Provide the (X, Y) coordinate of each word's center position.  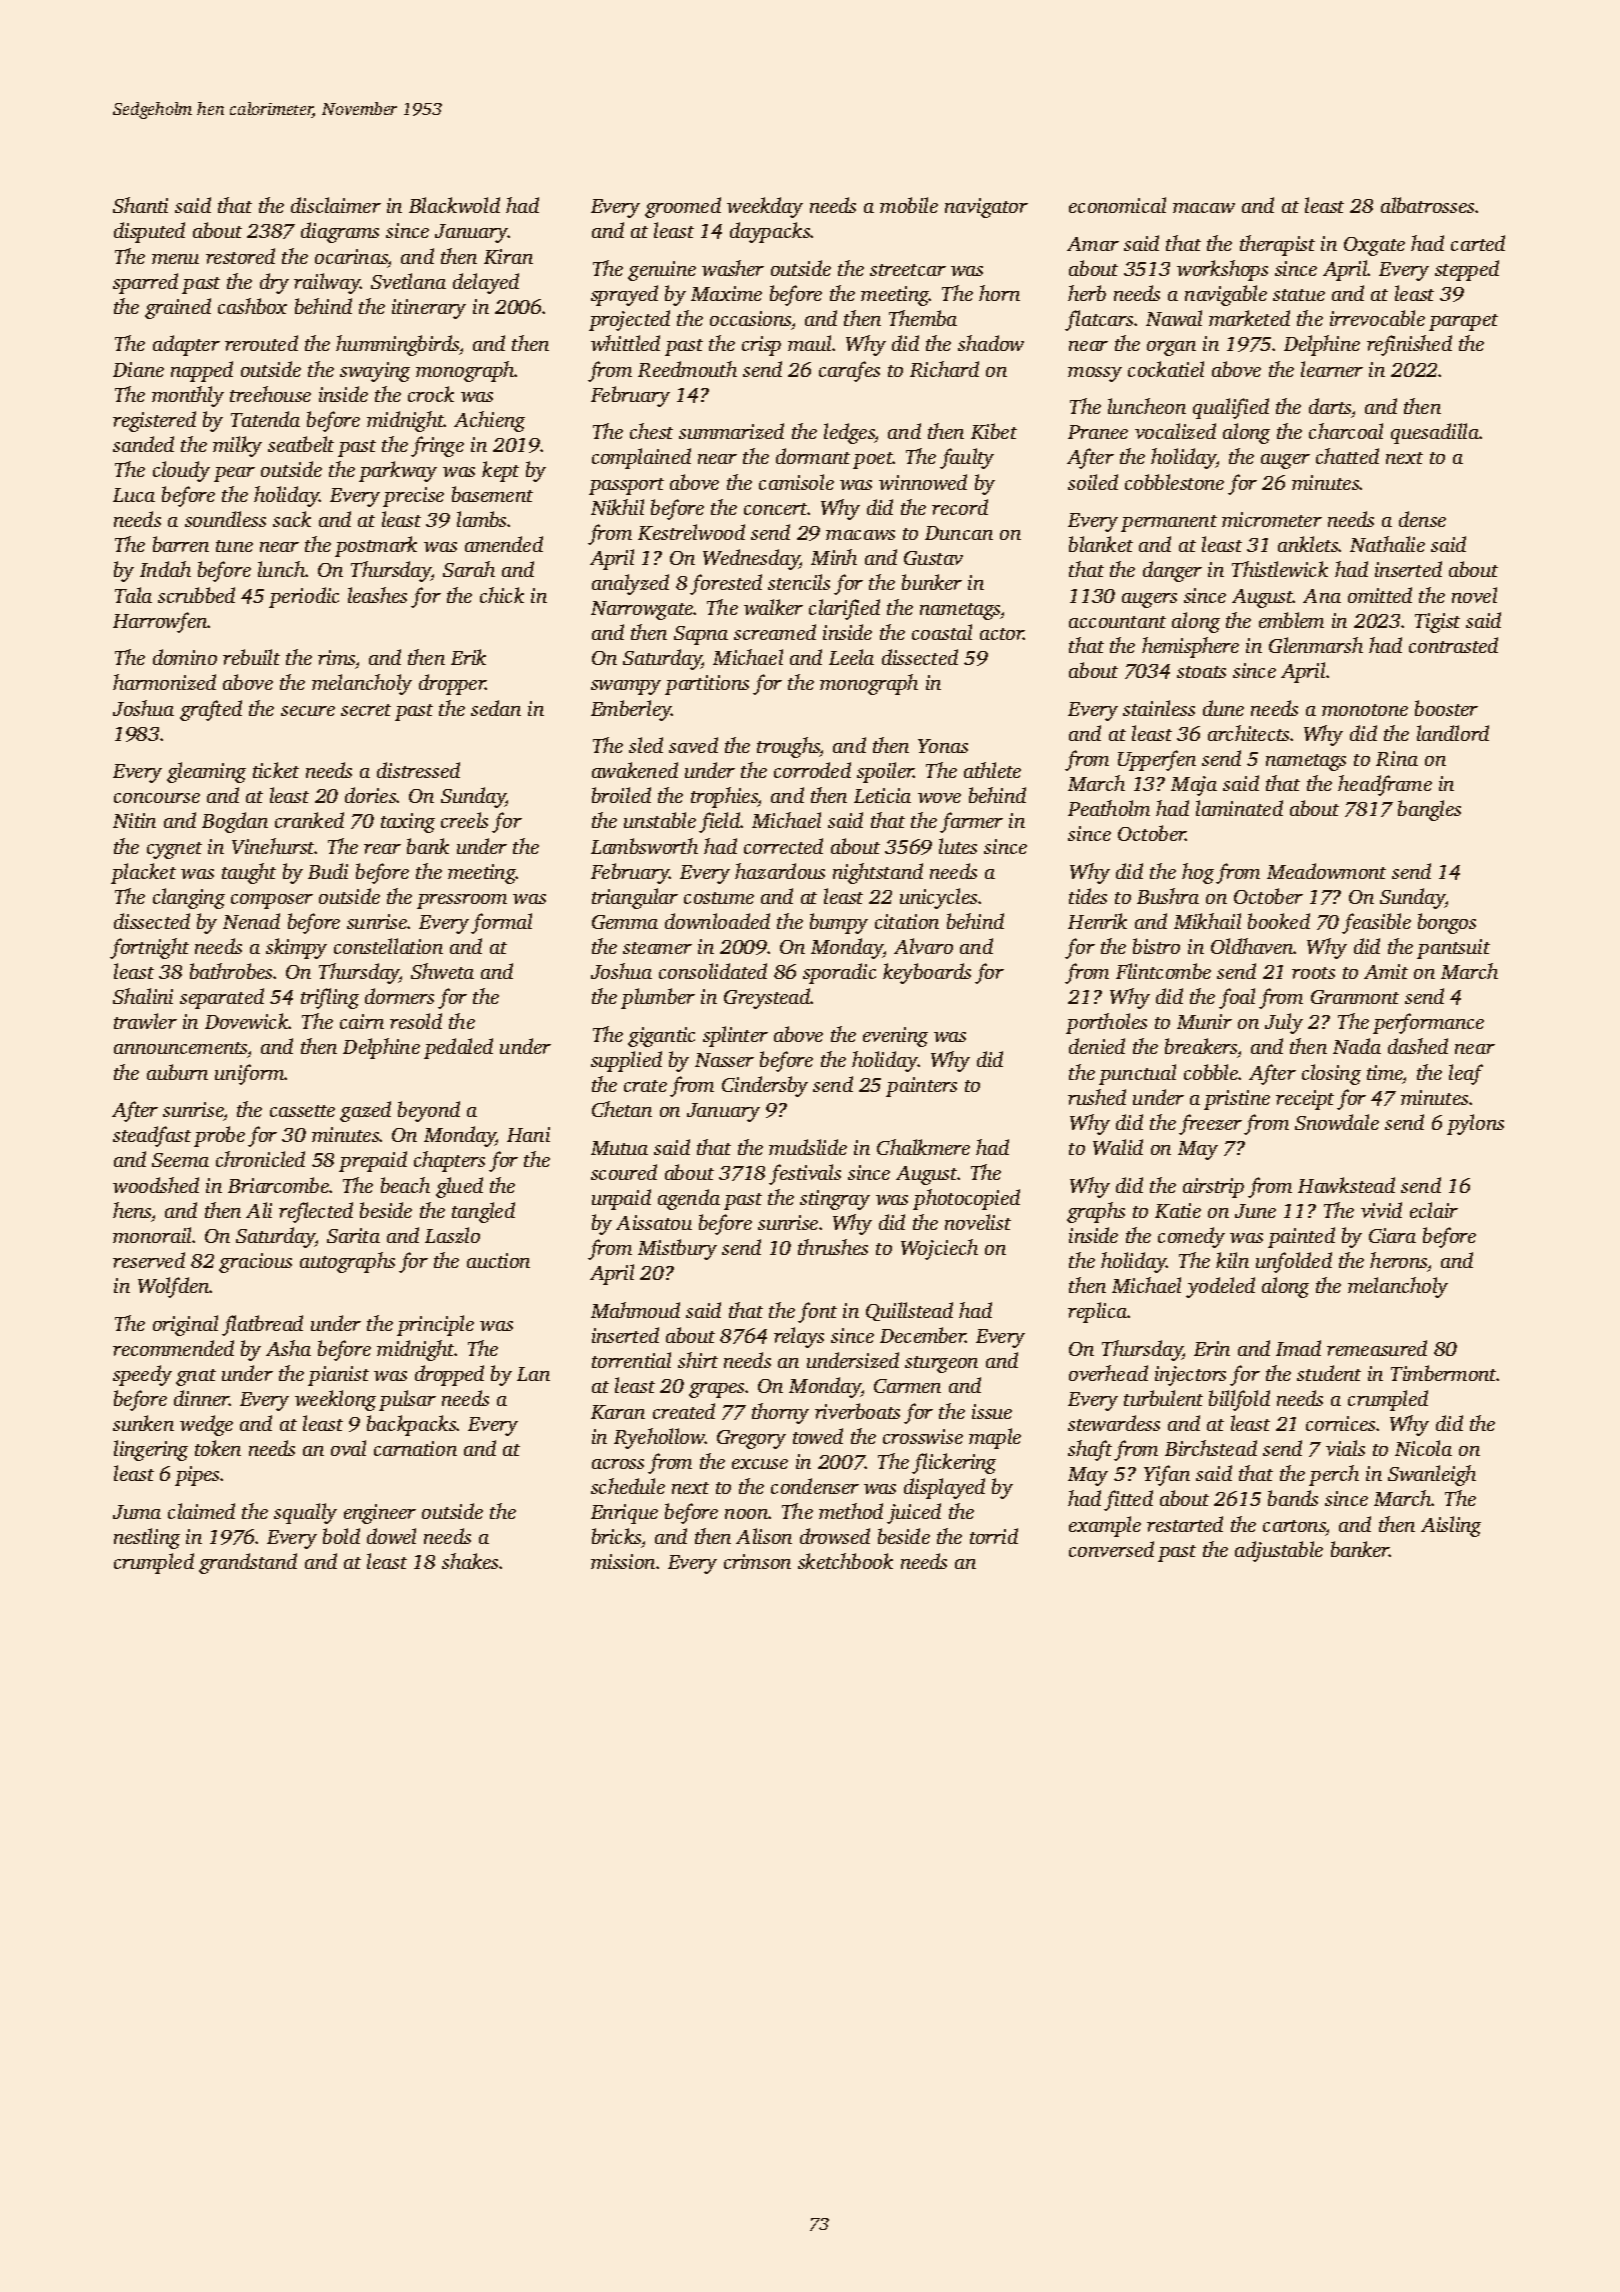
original (185, 1325)
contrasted (1453, 645)
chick (502, 595)
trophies (724, 797)
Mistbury (677, 1249)
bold (341, 1536)
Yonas (943, 746)
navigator (986, 208)
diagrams (340, 232)
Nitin (134, 820)
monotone (1365, 710)
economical (1117, 205)
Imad (1298, 1348)
